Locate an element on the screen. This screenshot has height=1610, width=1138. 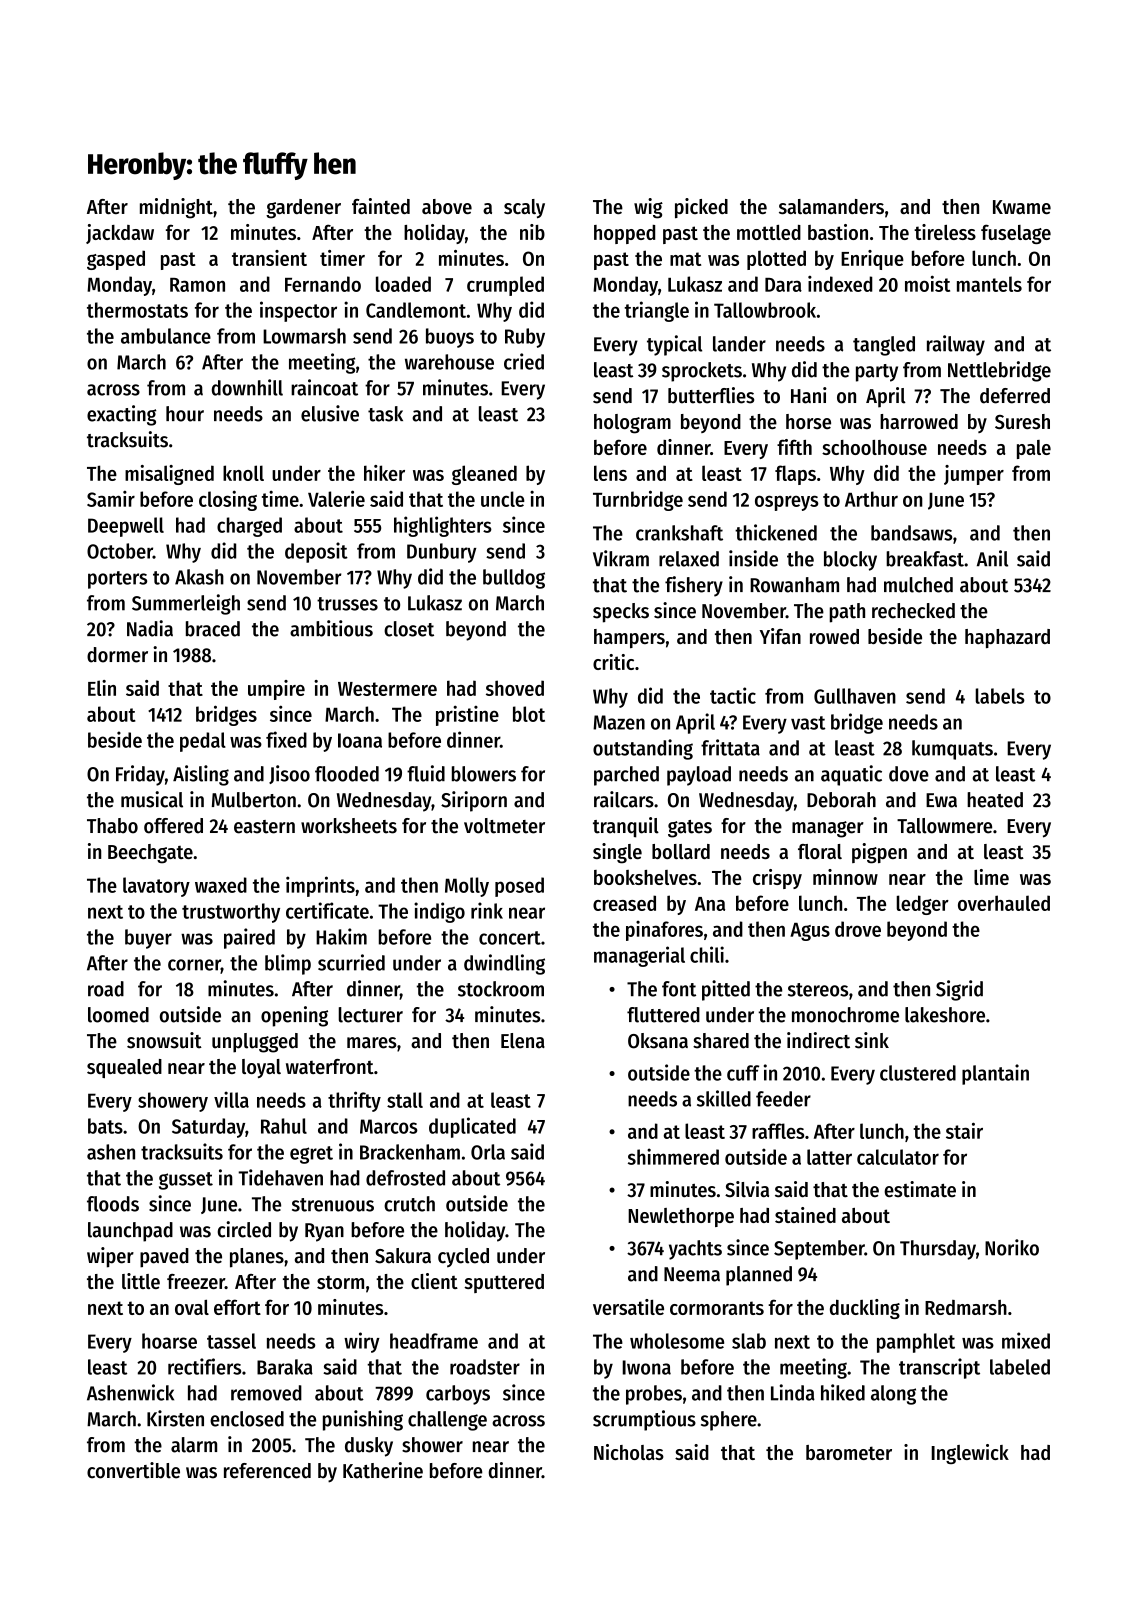
kumquats is located at coordinates (952, 750).
